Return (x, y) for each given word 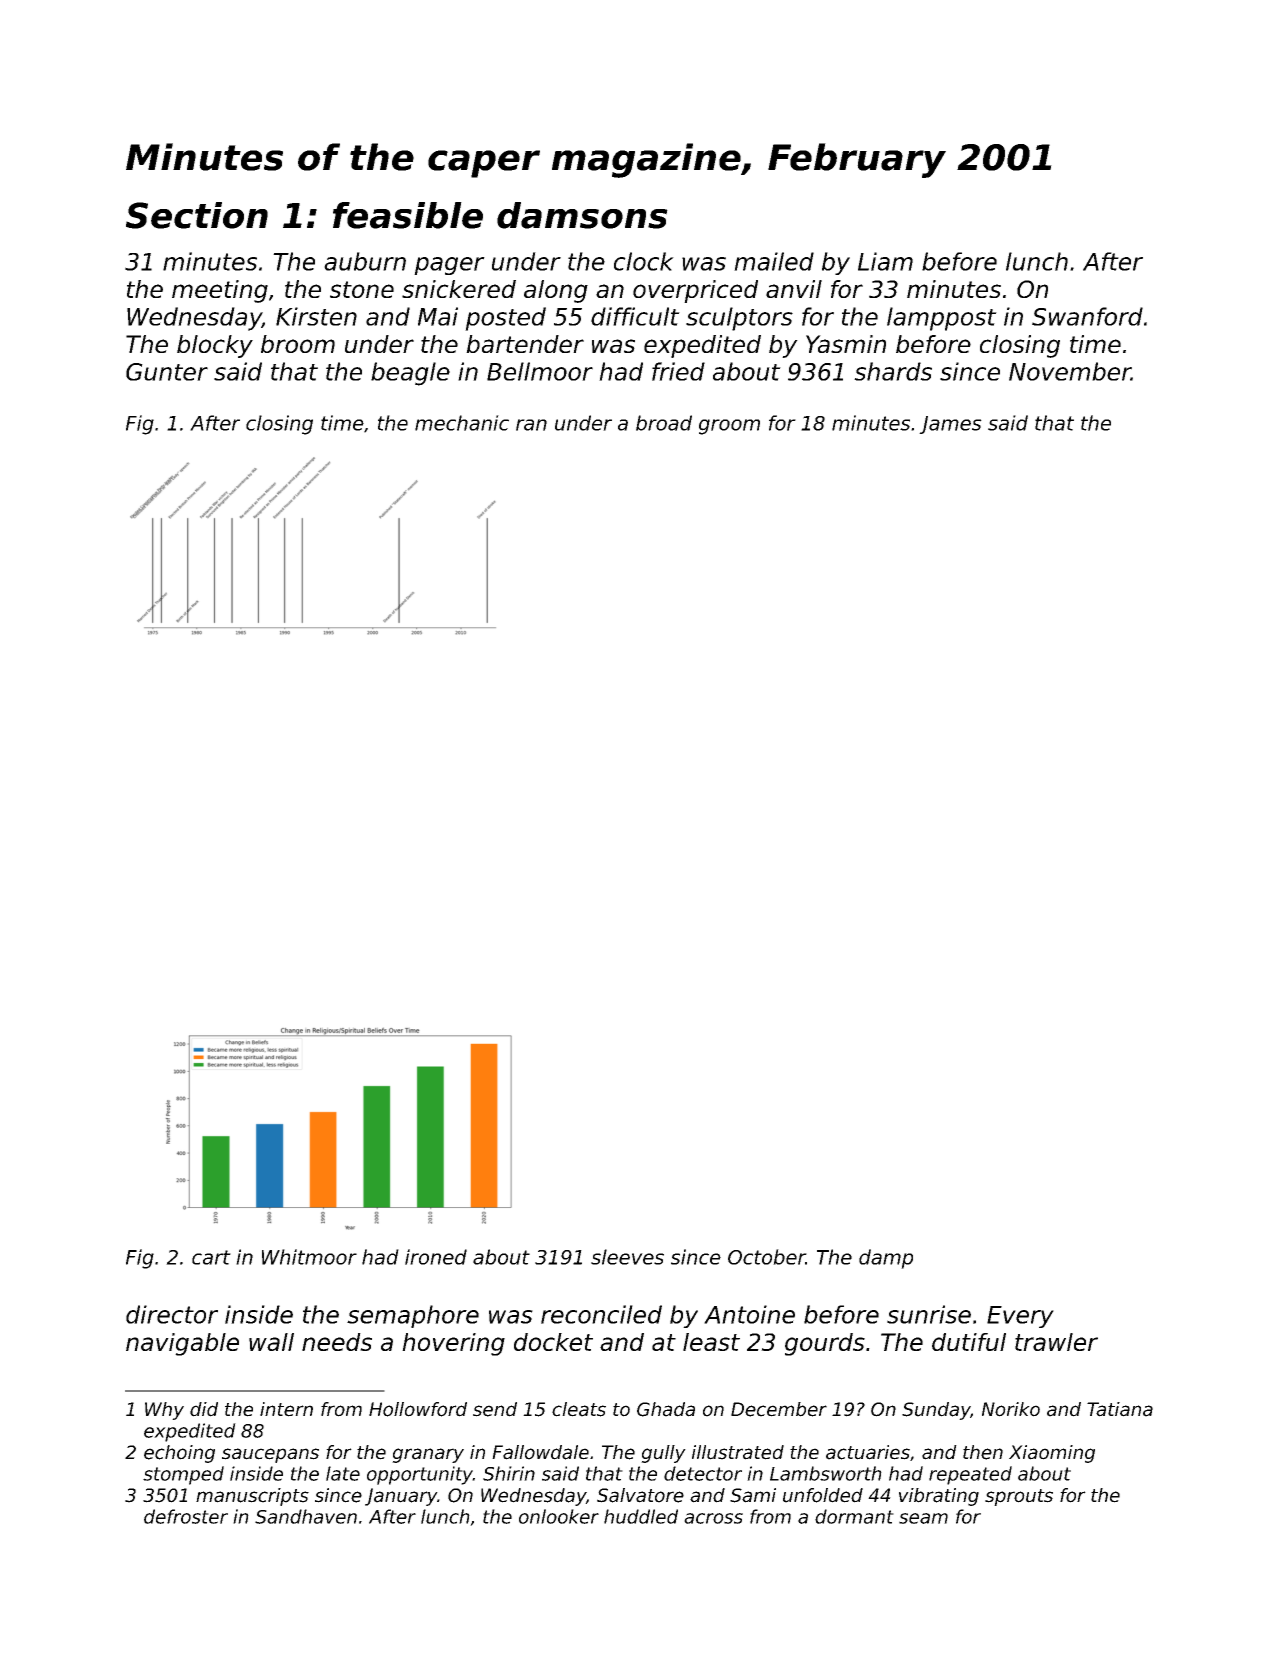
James (950, 425)
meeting (220, 291)
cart (211, 1257)
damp (886, 1259)
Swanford (1087, 316)
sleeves (627, 1257)
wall (271, 1342)
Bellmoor (540, 371)
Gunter (167, 372)
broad (664, 423)
